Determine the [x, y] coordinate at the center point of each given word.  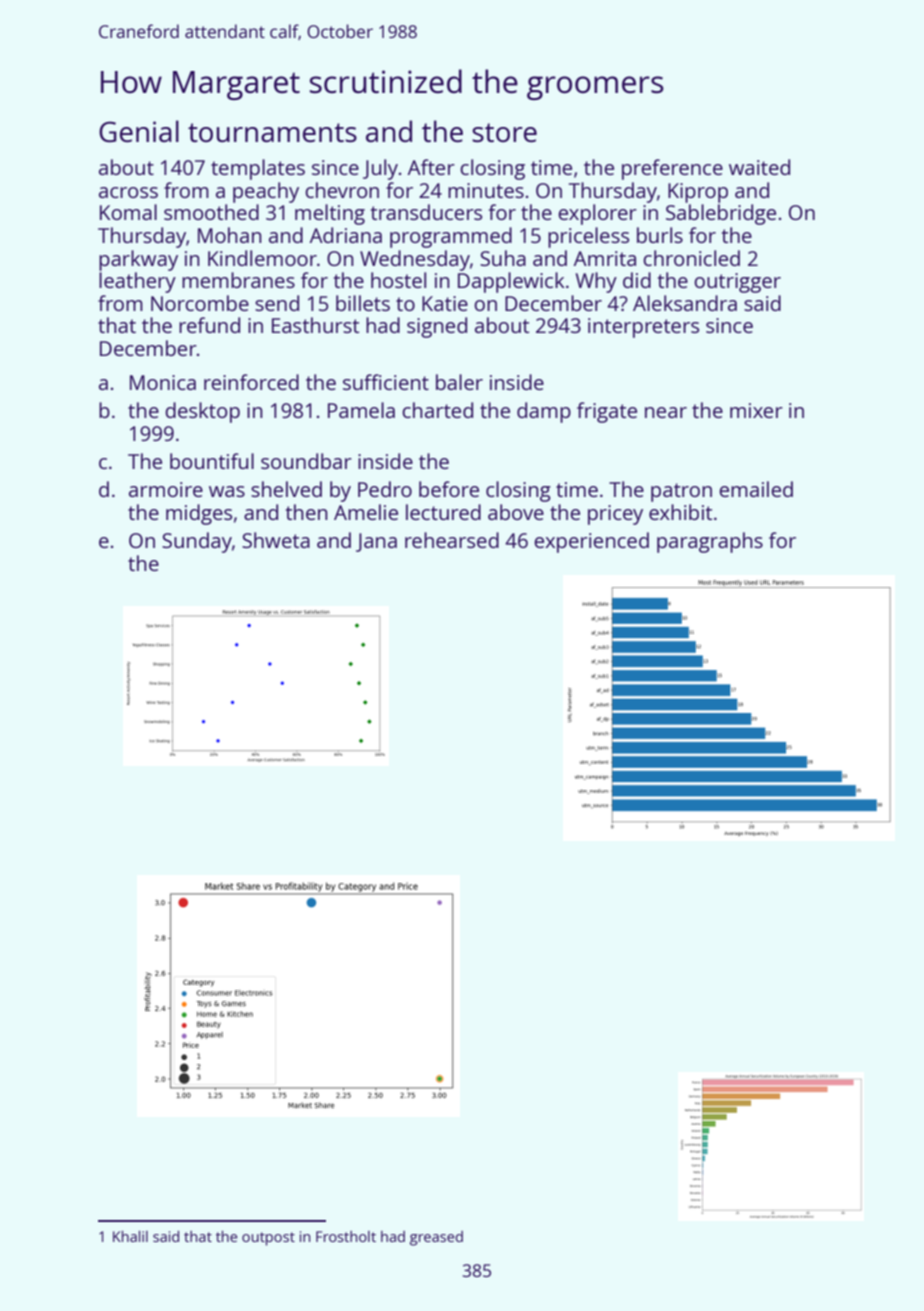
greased [436, 1238]
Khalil [130, 1236]
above [516, 512]
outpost [268, 1239]
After [431, 167]
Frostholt [346, 1236]
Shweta [276, 540]
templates [258, 169]
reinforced [251, 382]
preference [672, 169]
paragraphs [710, 542]
